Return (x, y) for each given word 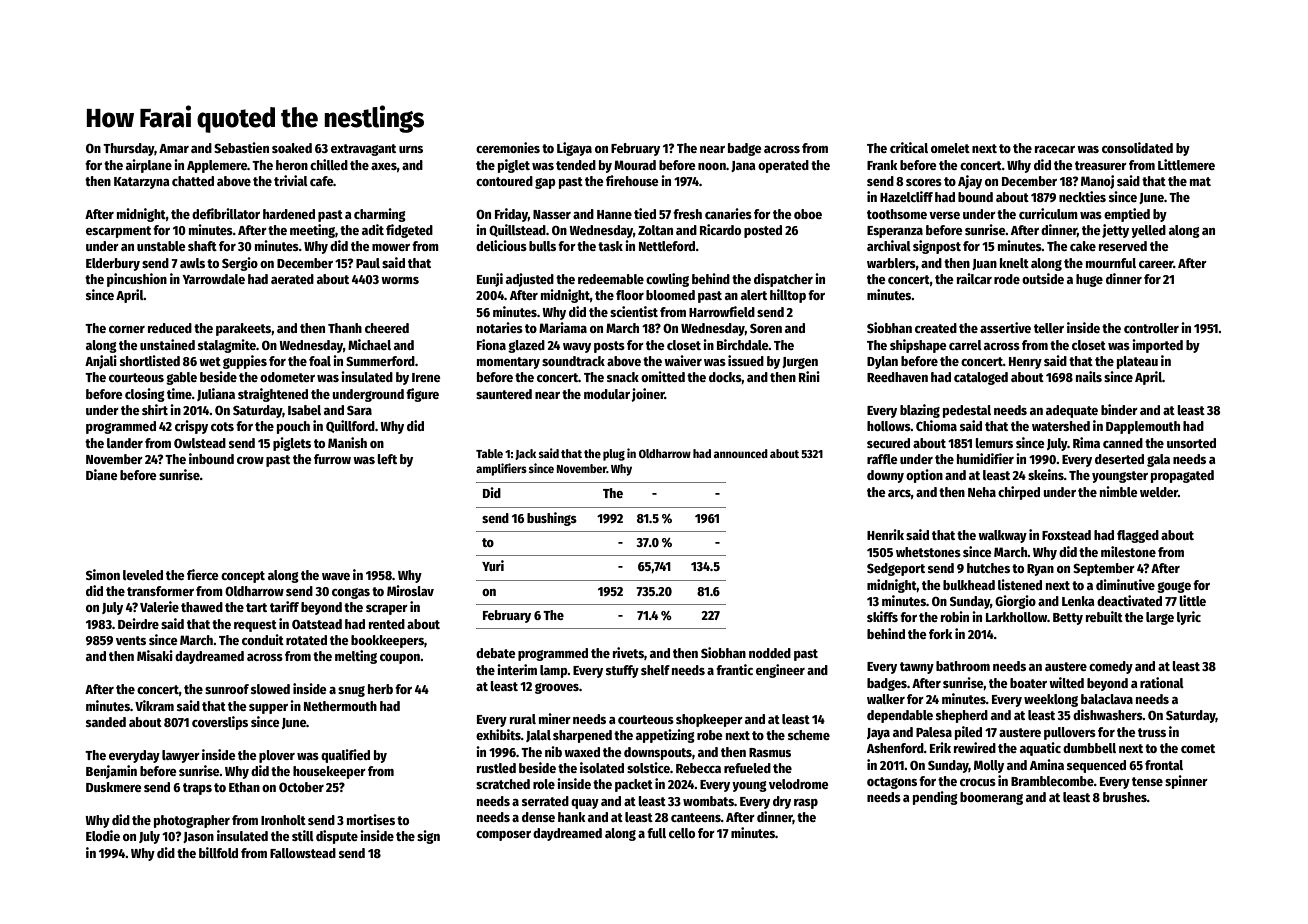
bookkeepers (387, 641)
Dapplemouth (1143, 427)
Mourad (635, 165)
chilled (329, 164)
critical (909, 147)
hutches (988, 568)
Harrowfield (722, 311)
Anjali (101, 362)
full (656, 833)
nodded (770, 653)
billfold (218, 852)
